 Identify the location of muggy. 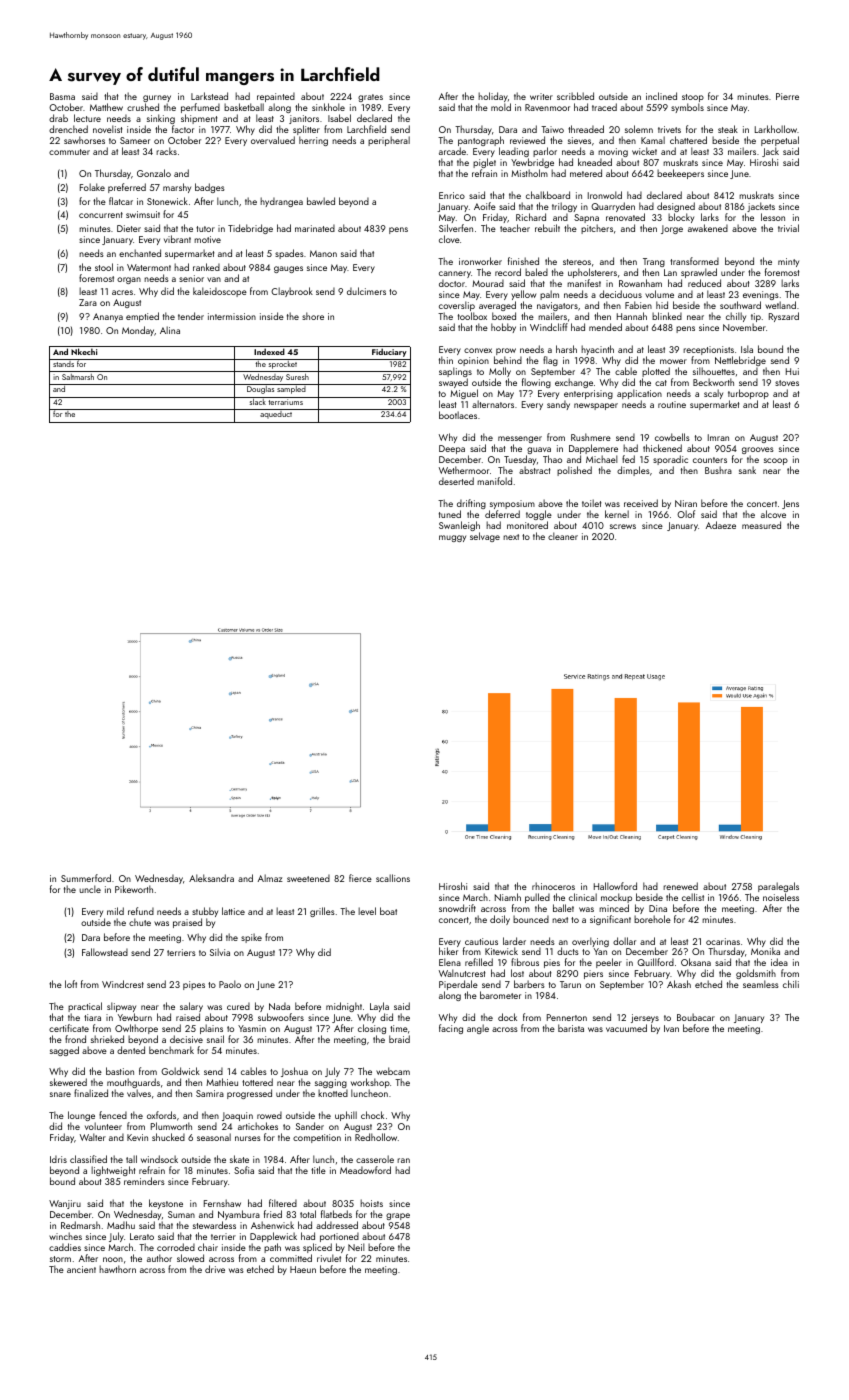
(452, 538).
